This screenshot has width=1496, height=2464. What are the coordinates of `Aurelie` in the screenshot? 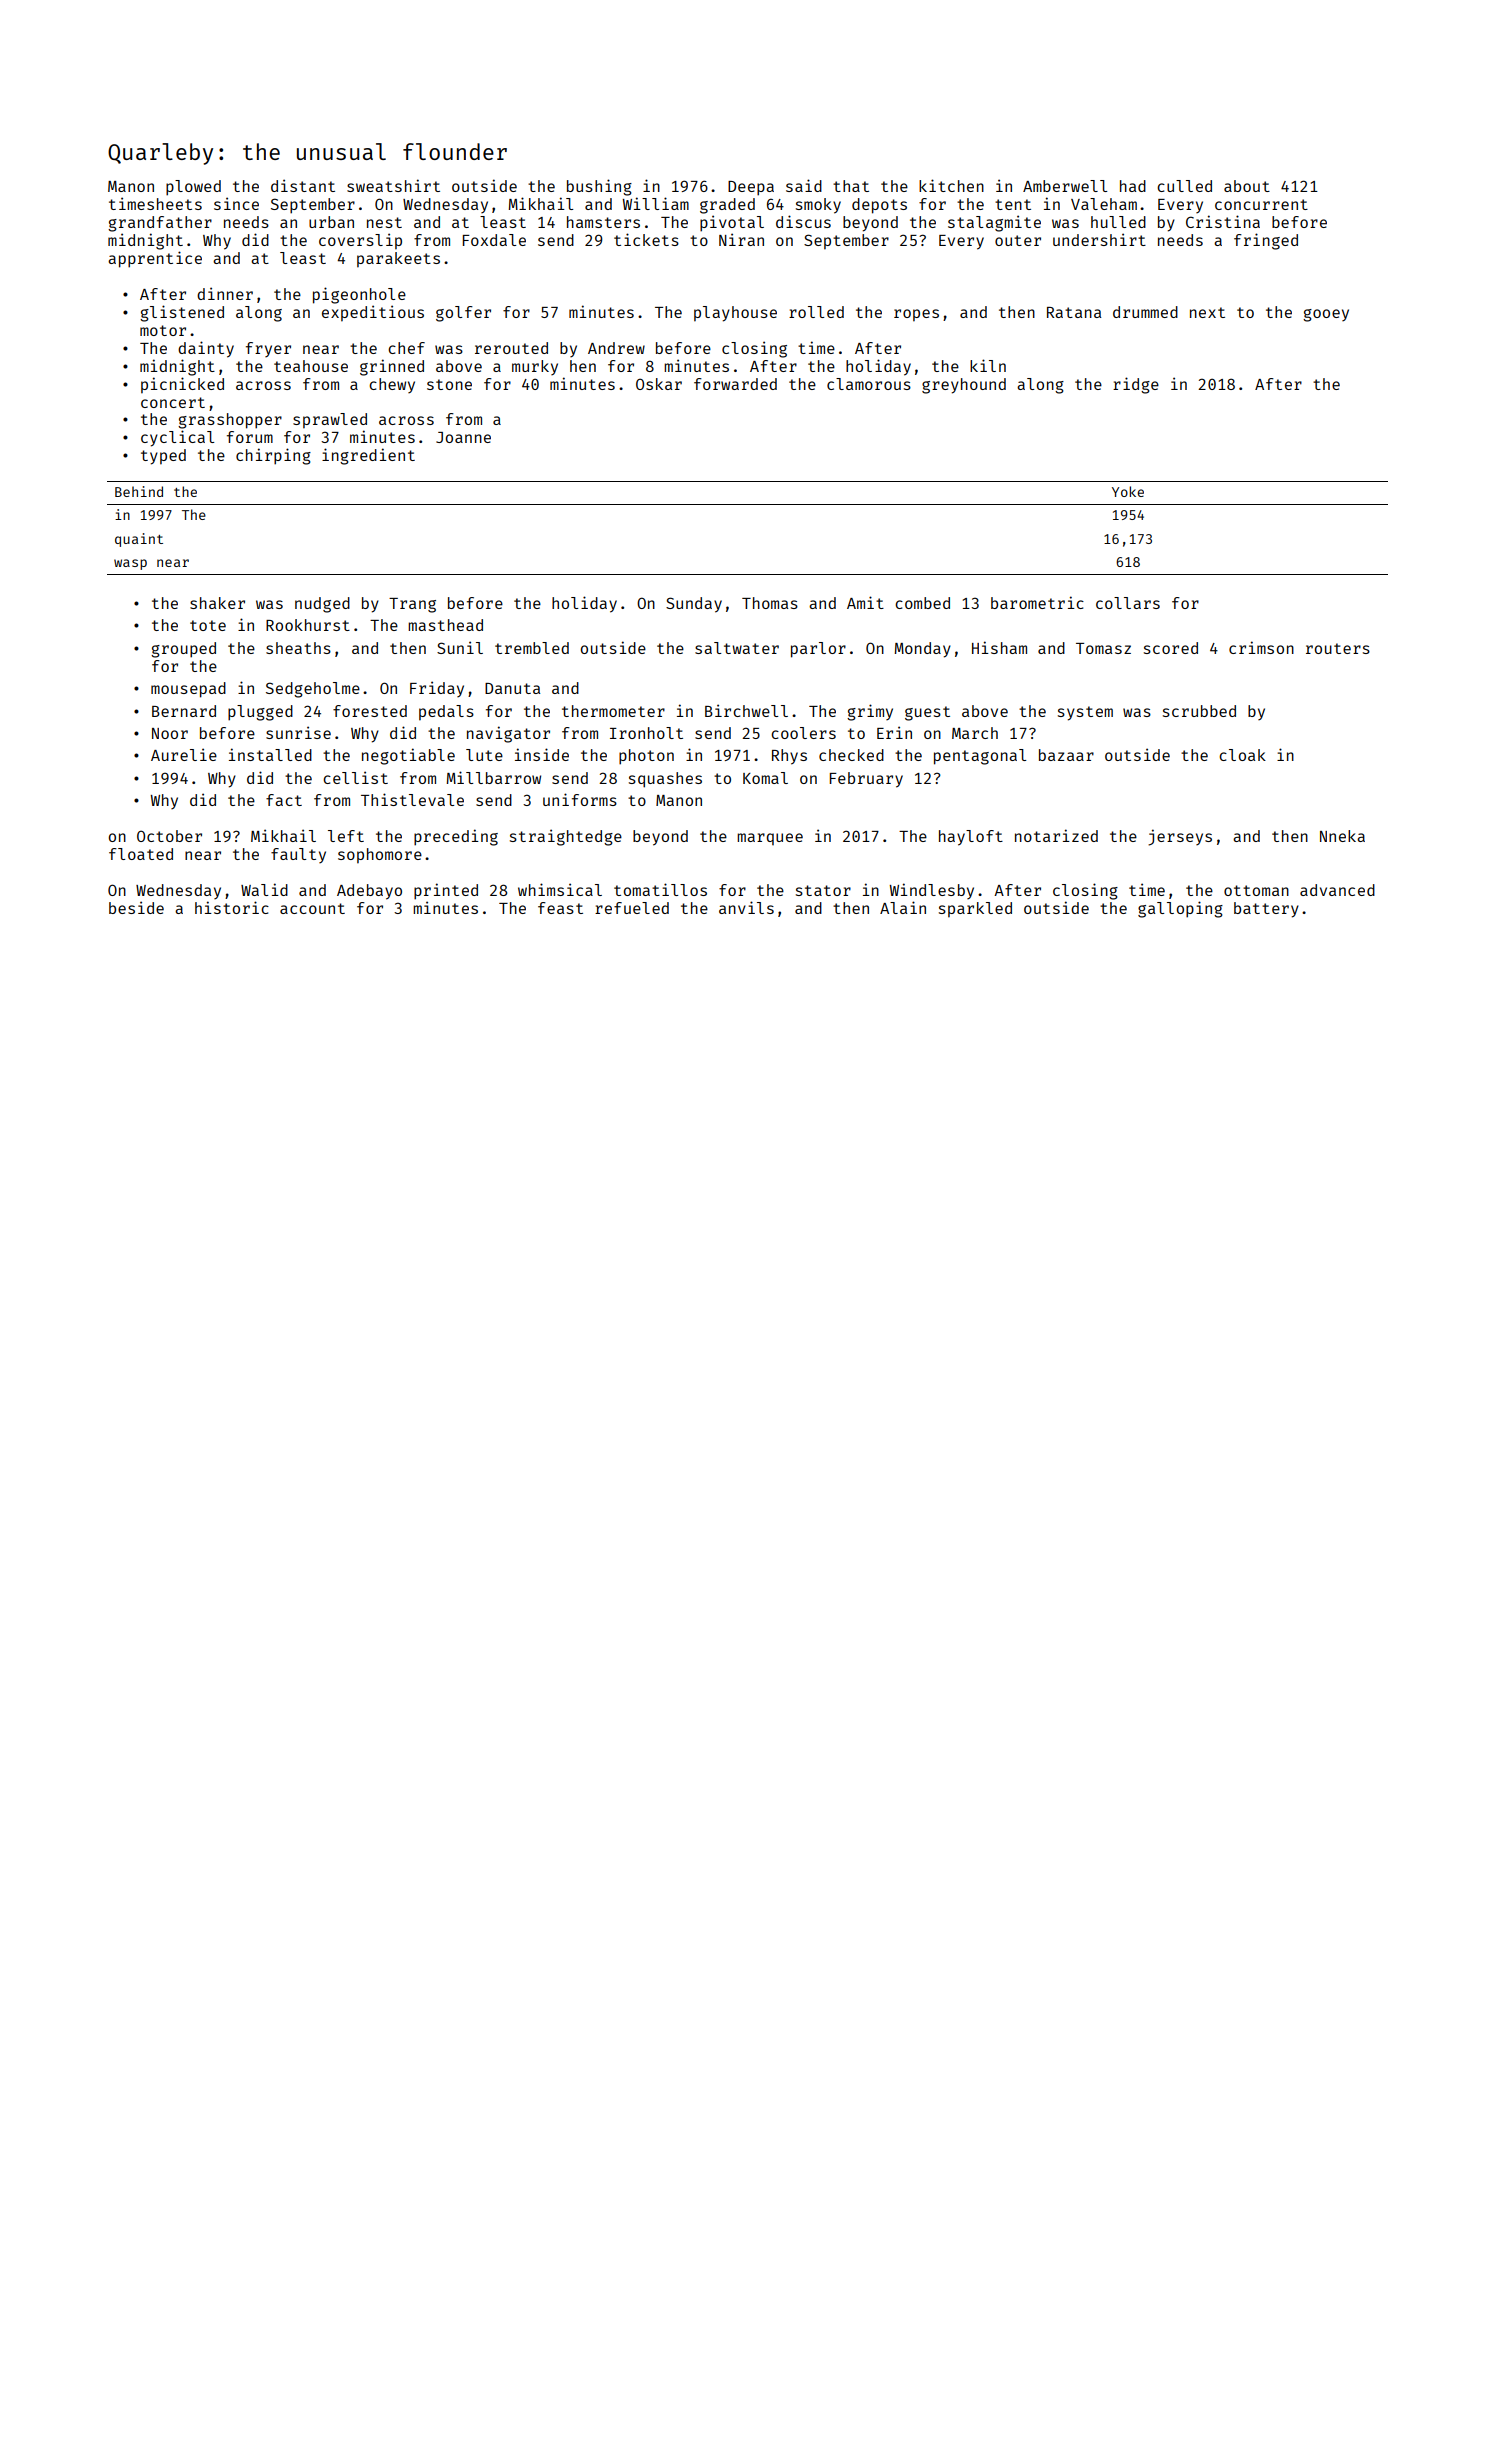 It's located at (184, 754).
